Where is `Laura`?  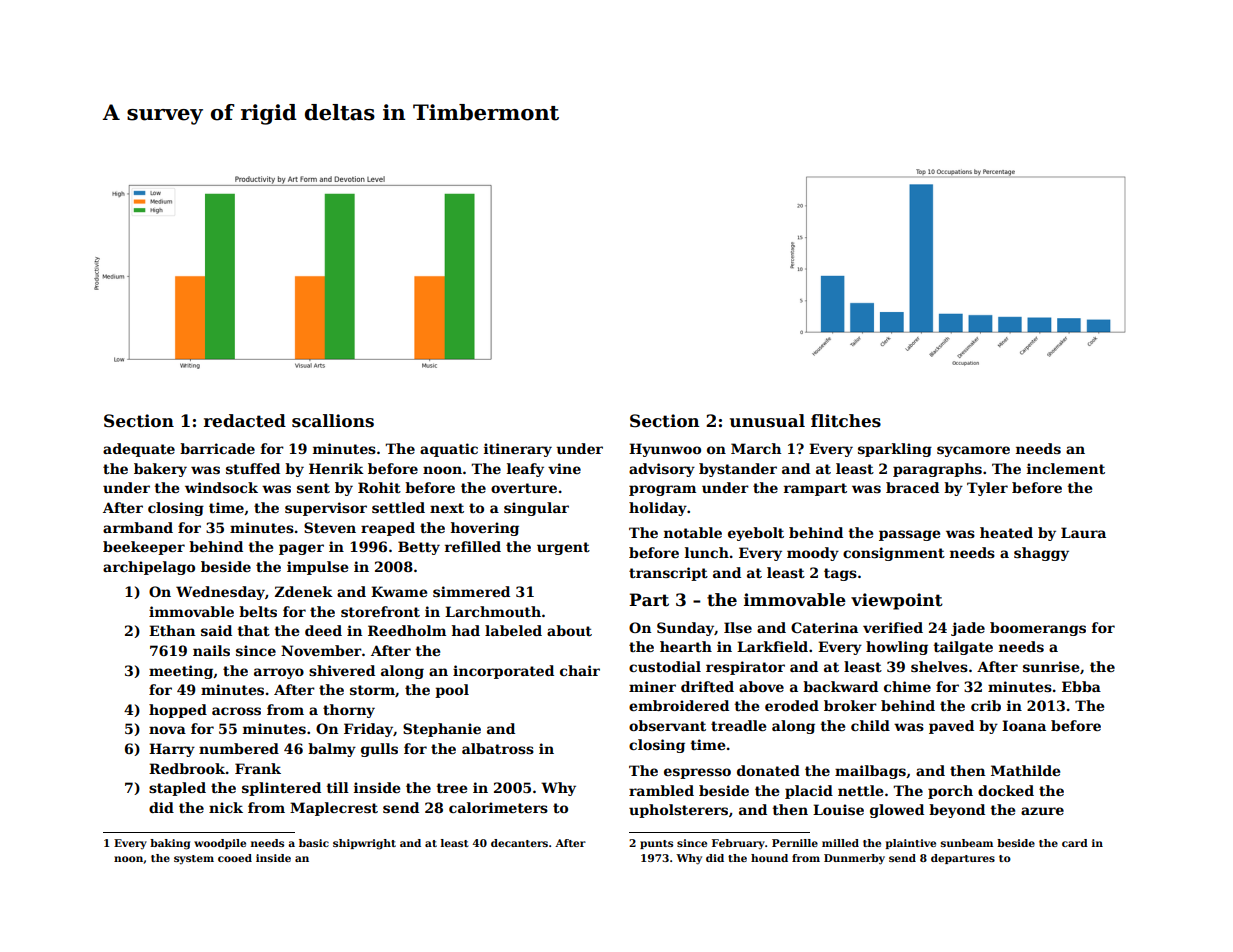
Laura is located at coordinates (1083, 532).
